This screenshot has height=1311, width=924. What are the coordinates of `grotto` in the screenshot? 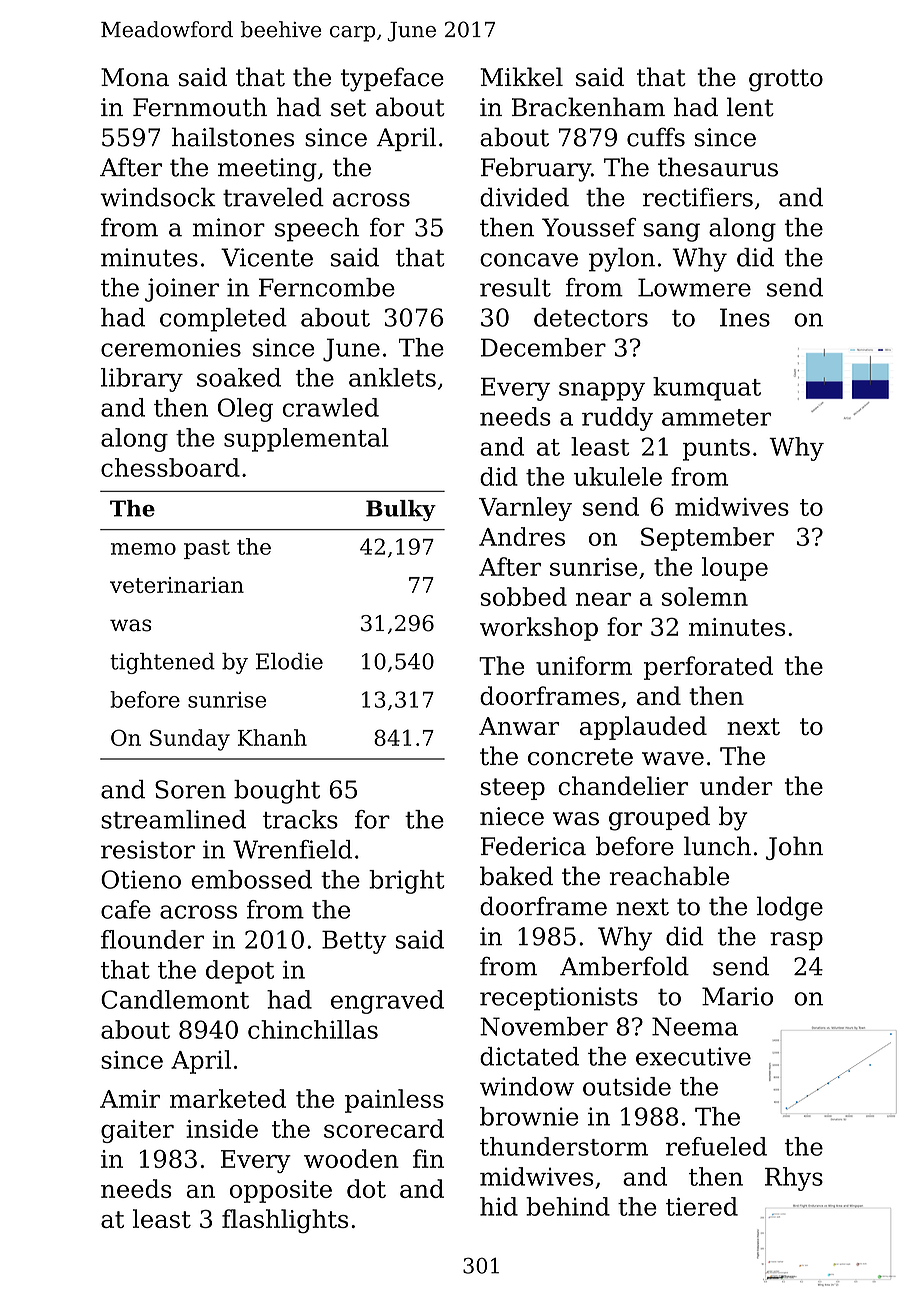 It's located at (786, 80).
